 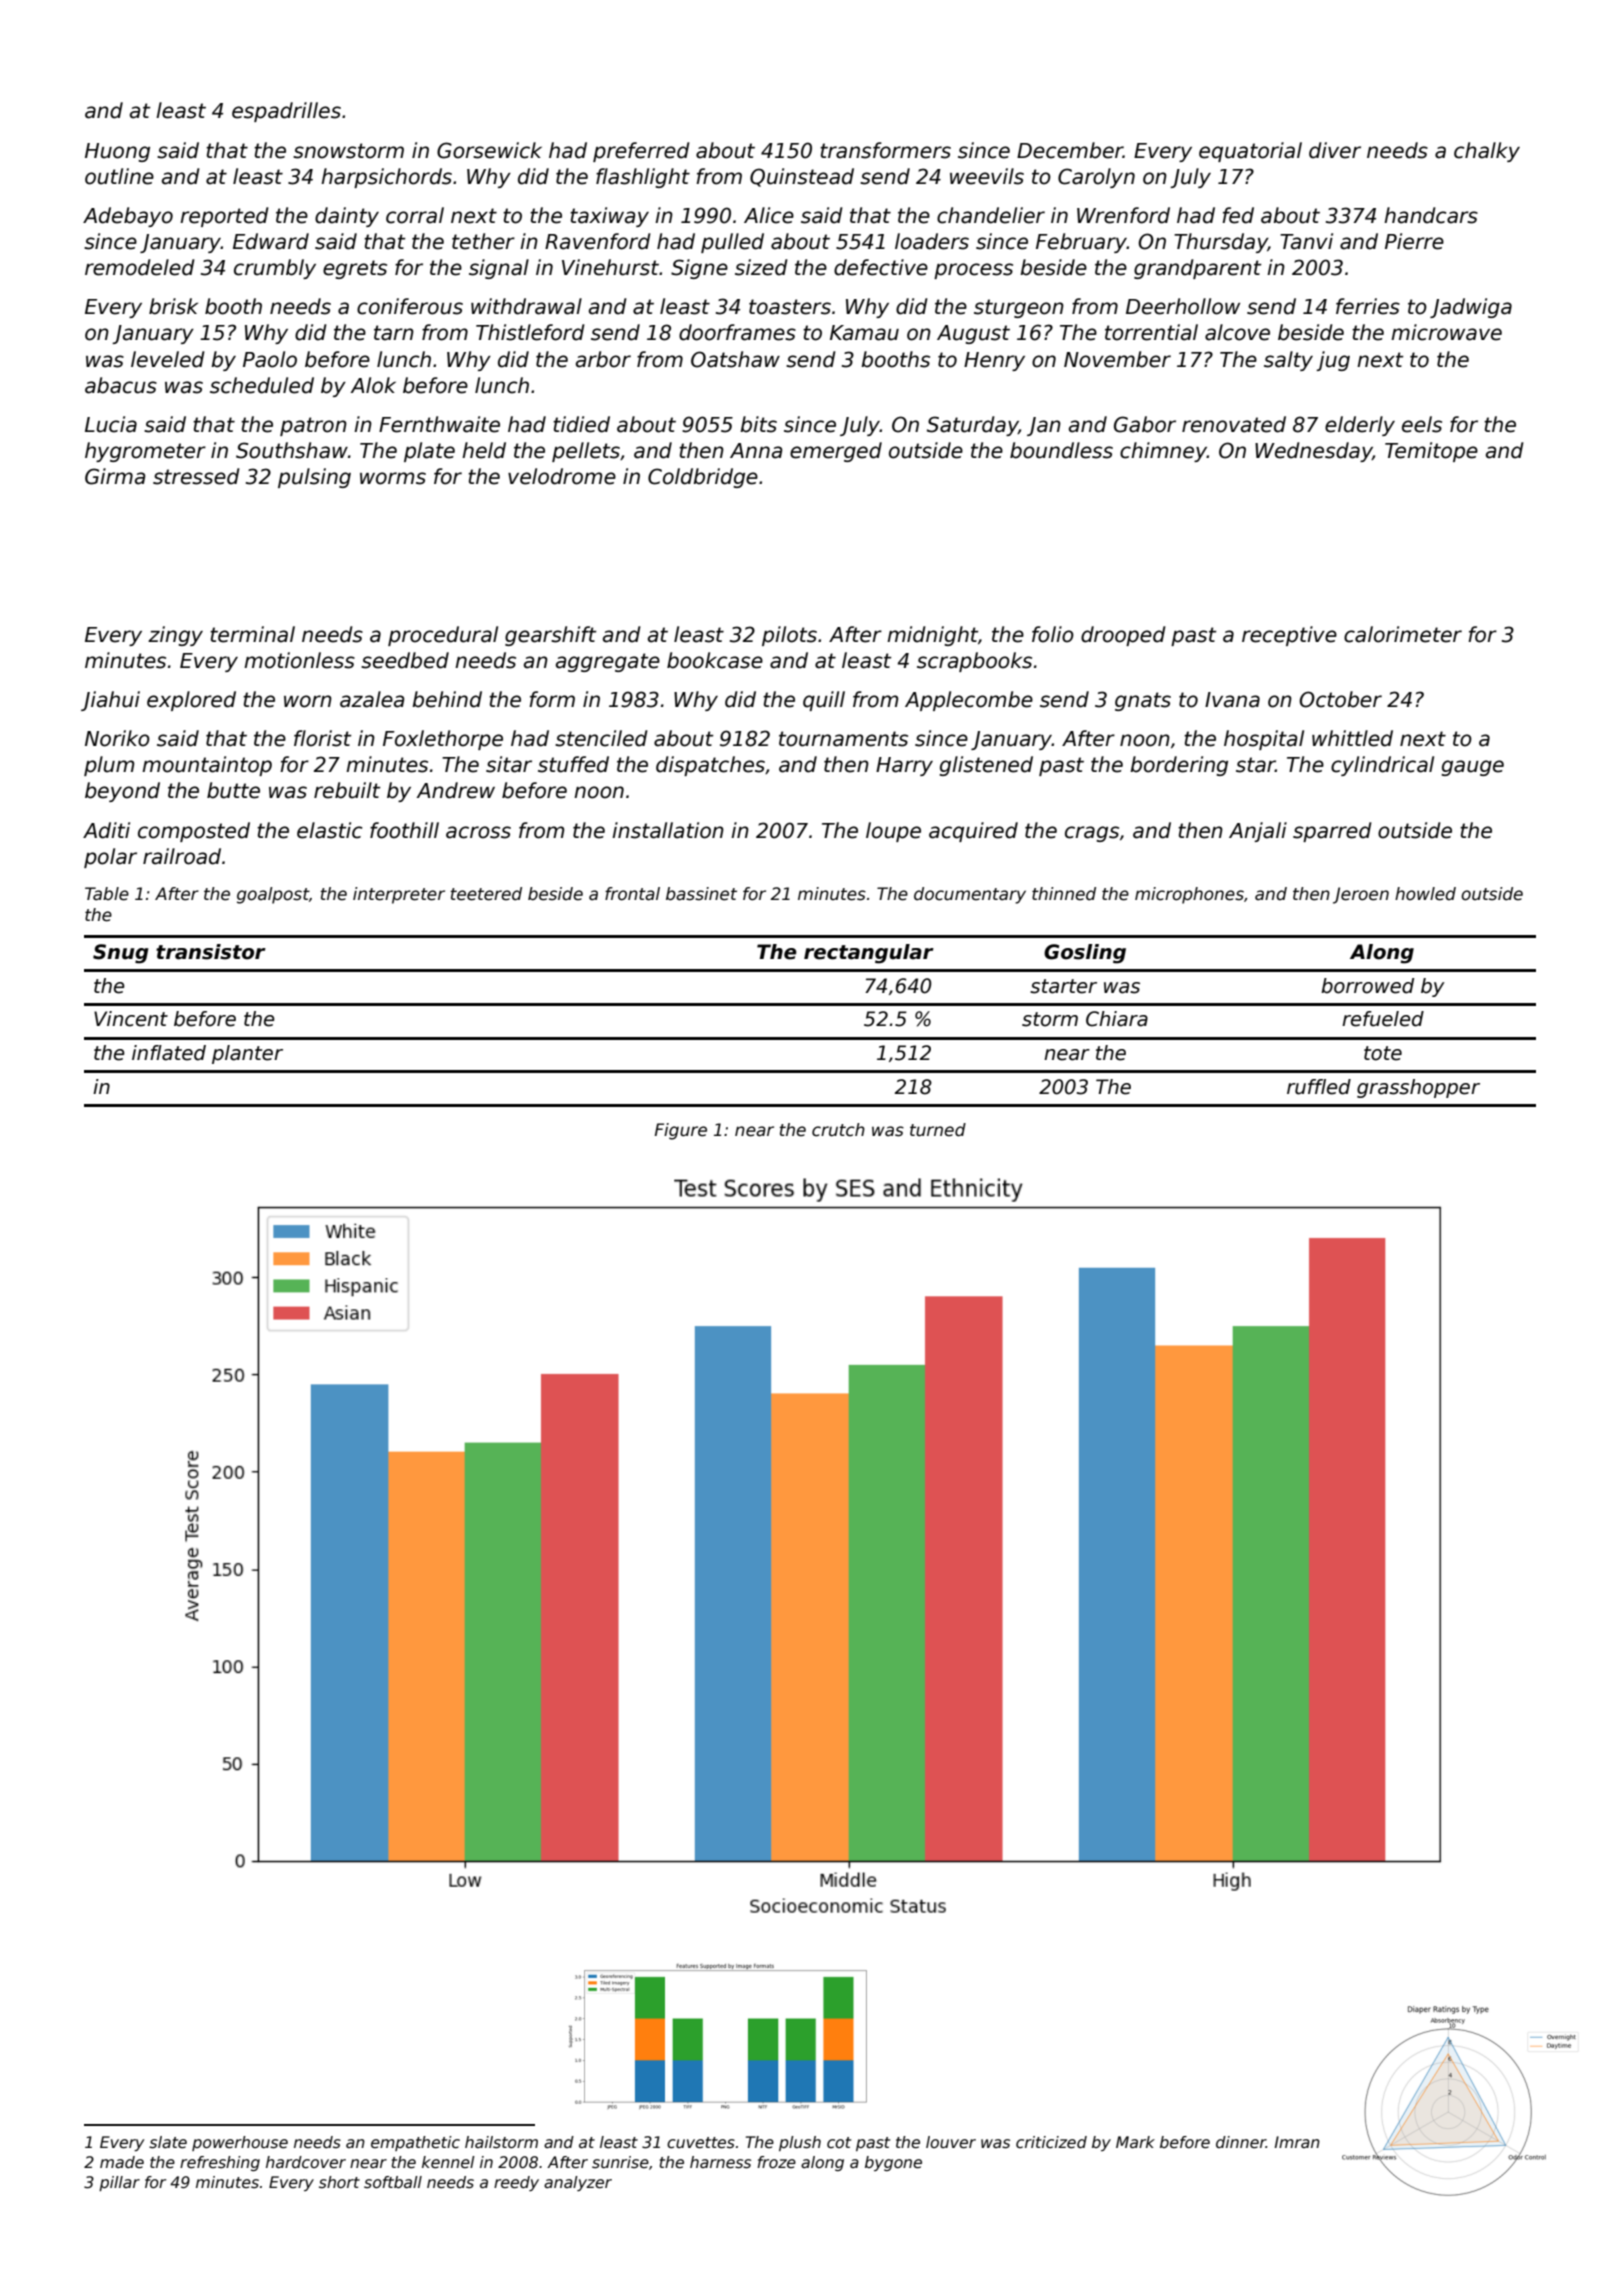 What do you see at coordinates (715, 660) in the document?
I see `bookcase` at bounding box center [715, 660].
